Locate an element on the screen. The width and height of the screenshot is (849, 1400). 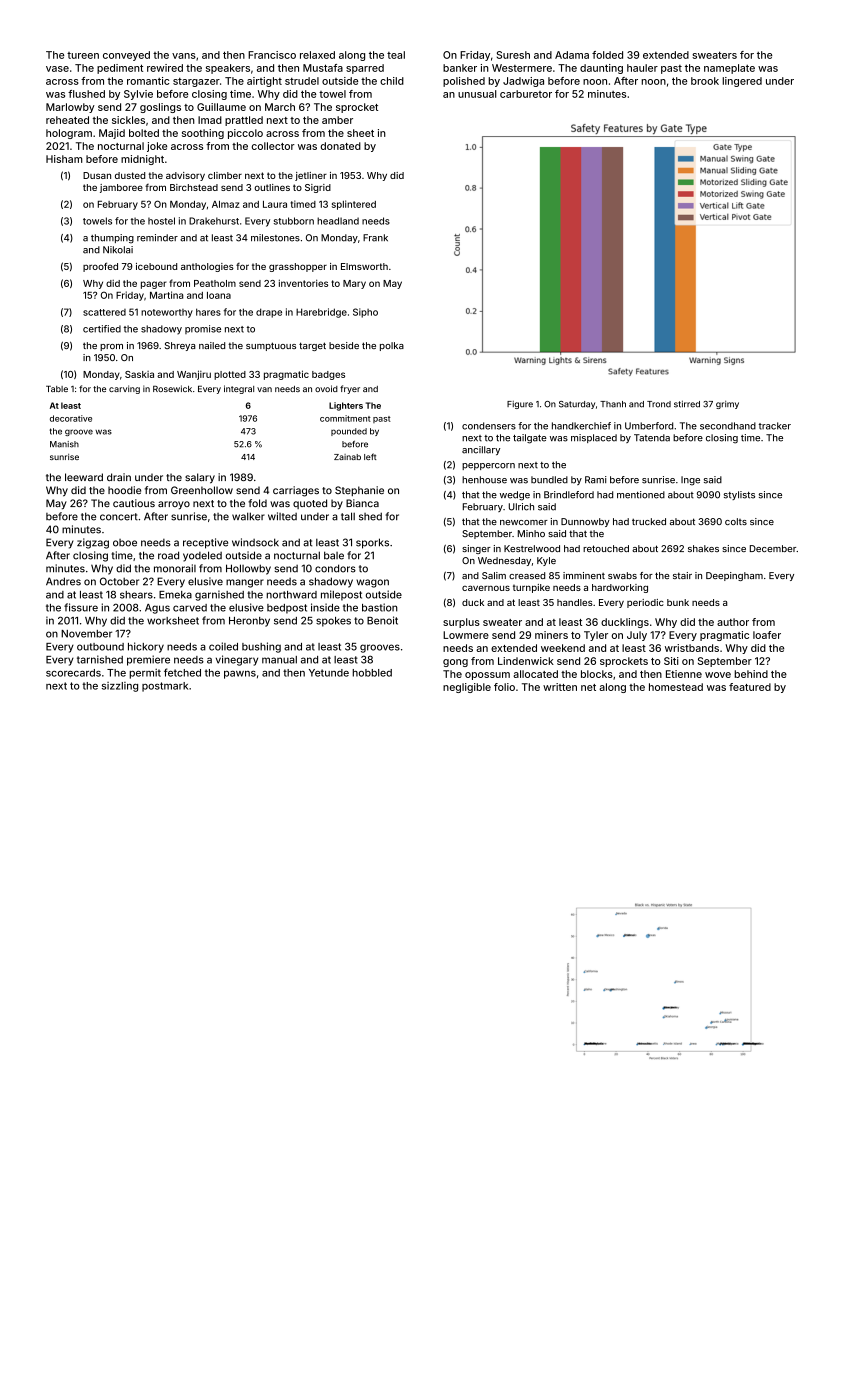
Trond is located at coordinates (659, 404).
